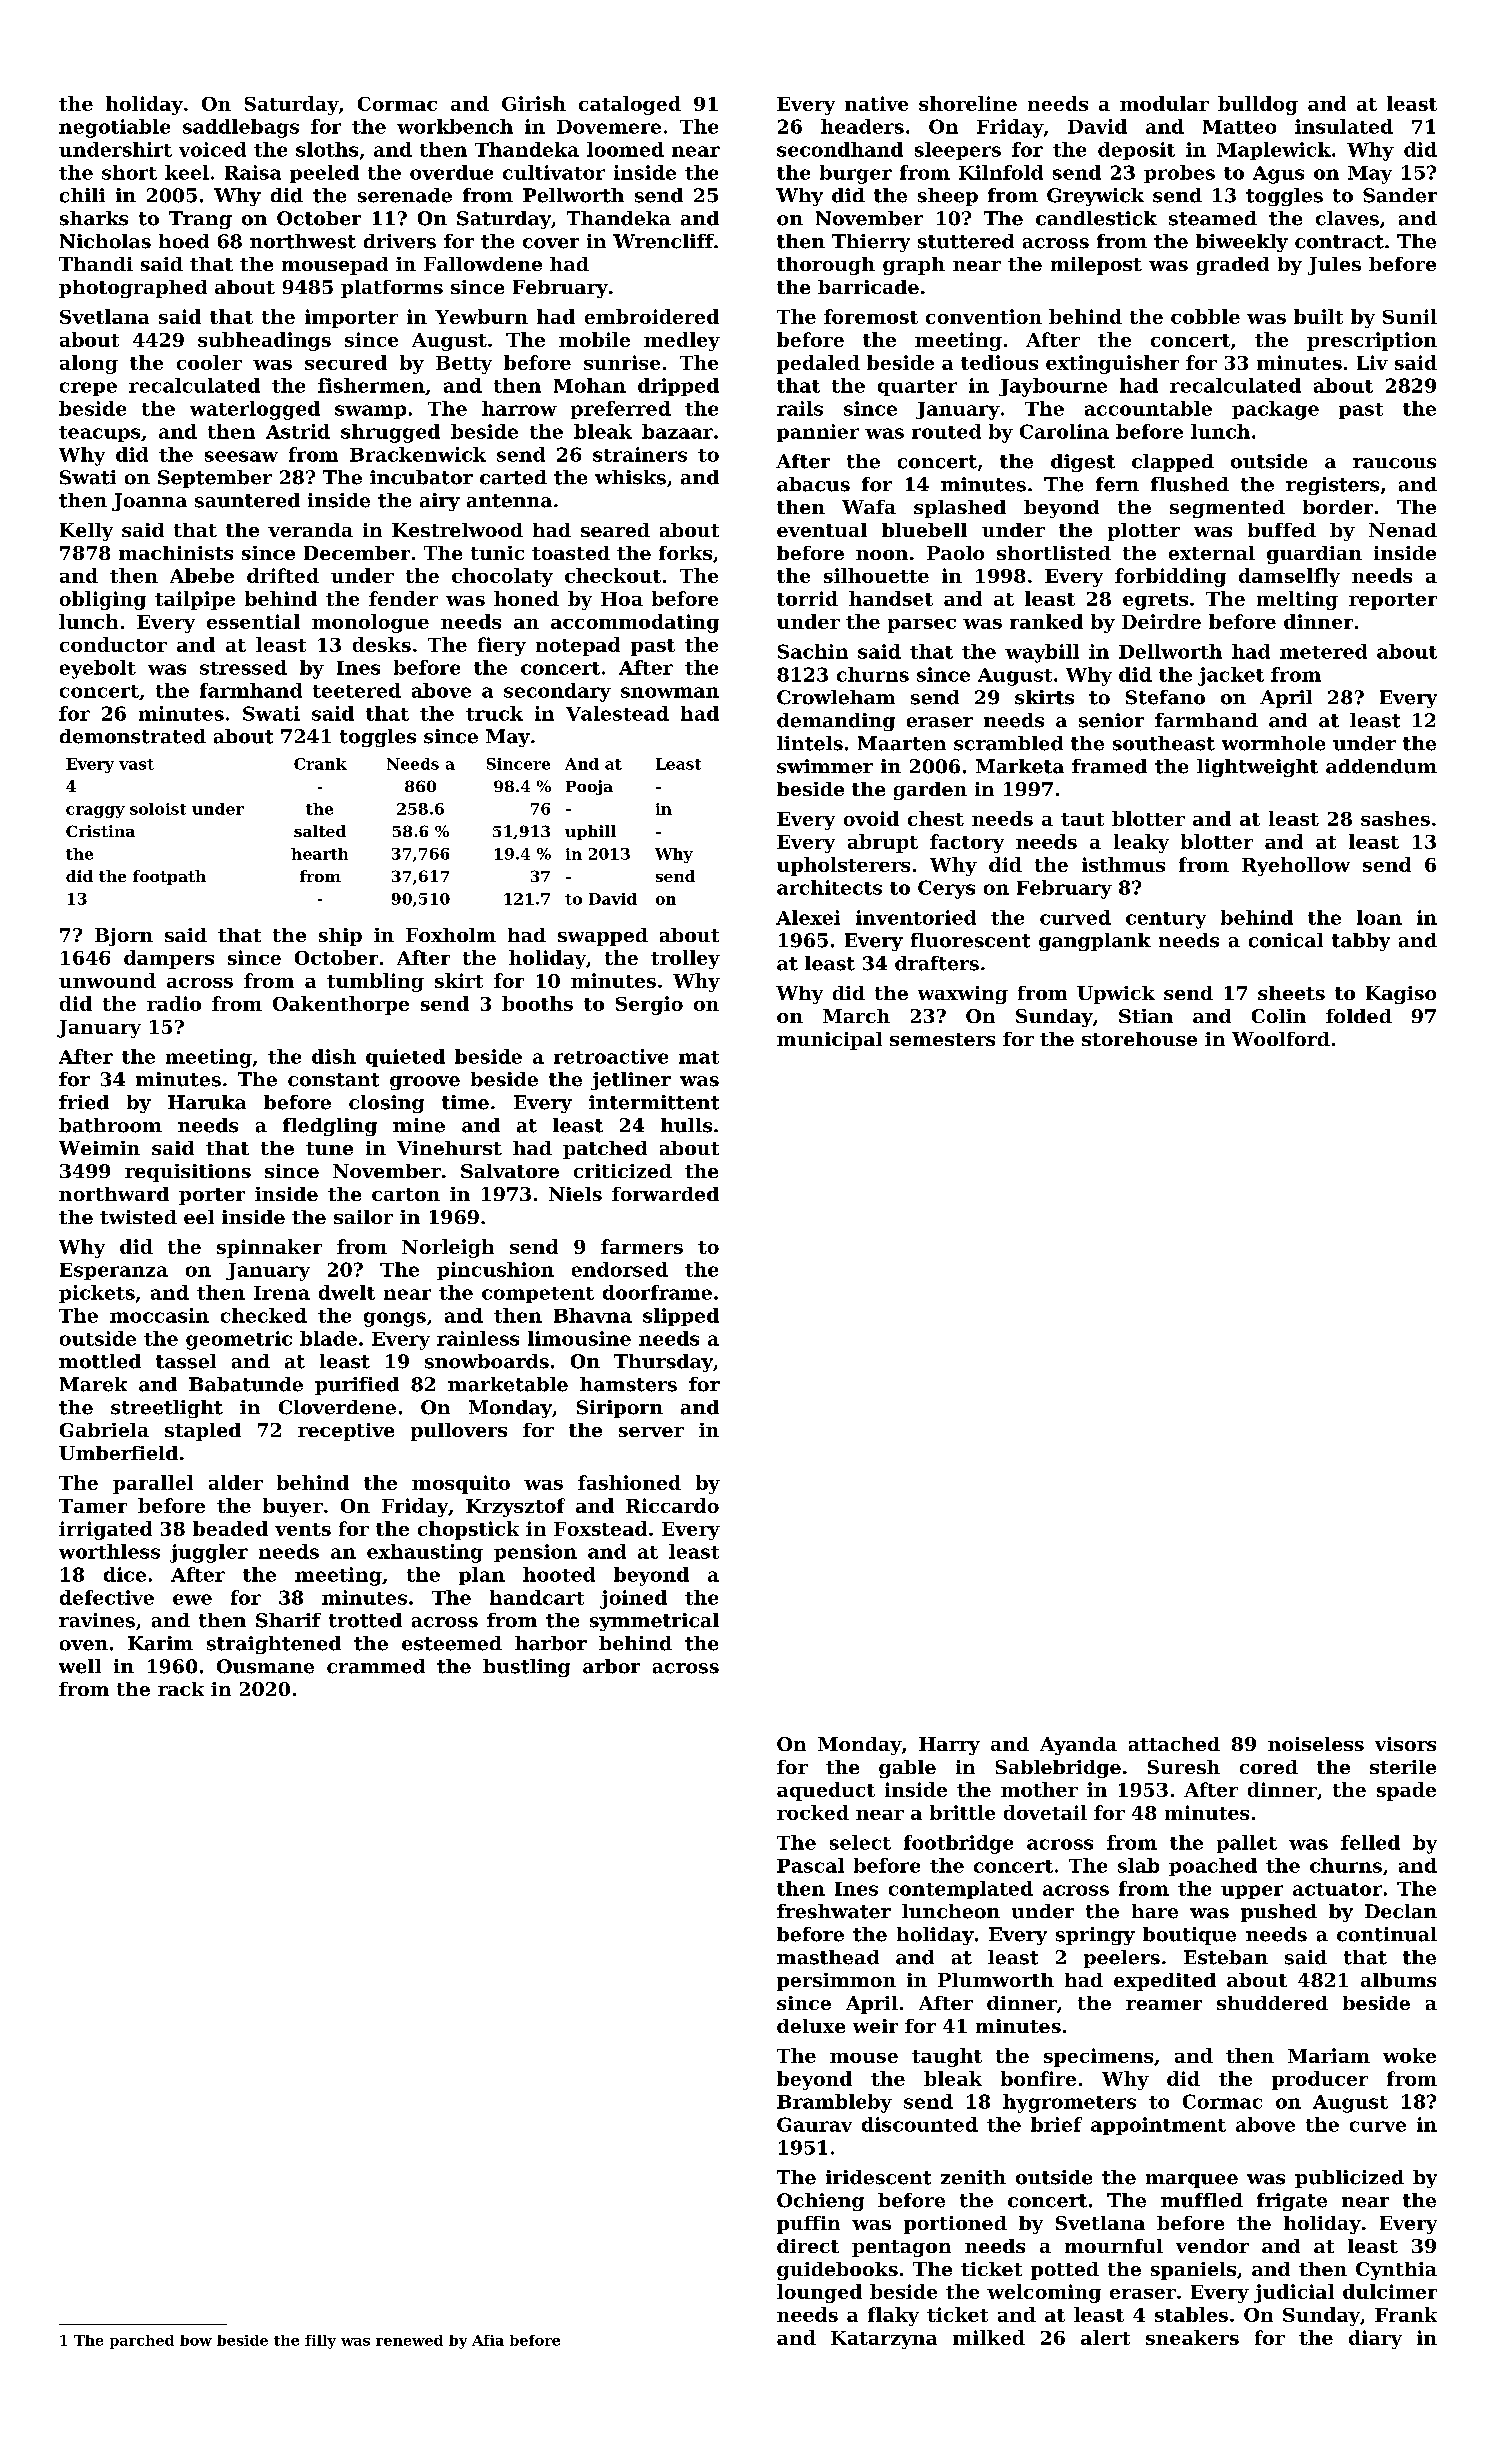 The image size is (1496, 2464). I want to click on Cloverdene, so click(337, 1407).
